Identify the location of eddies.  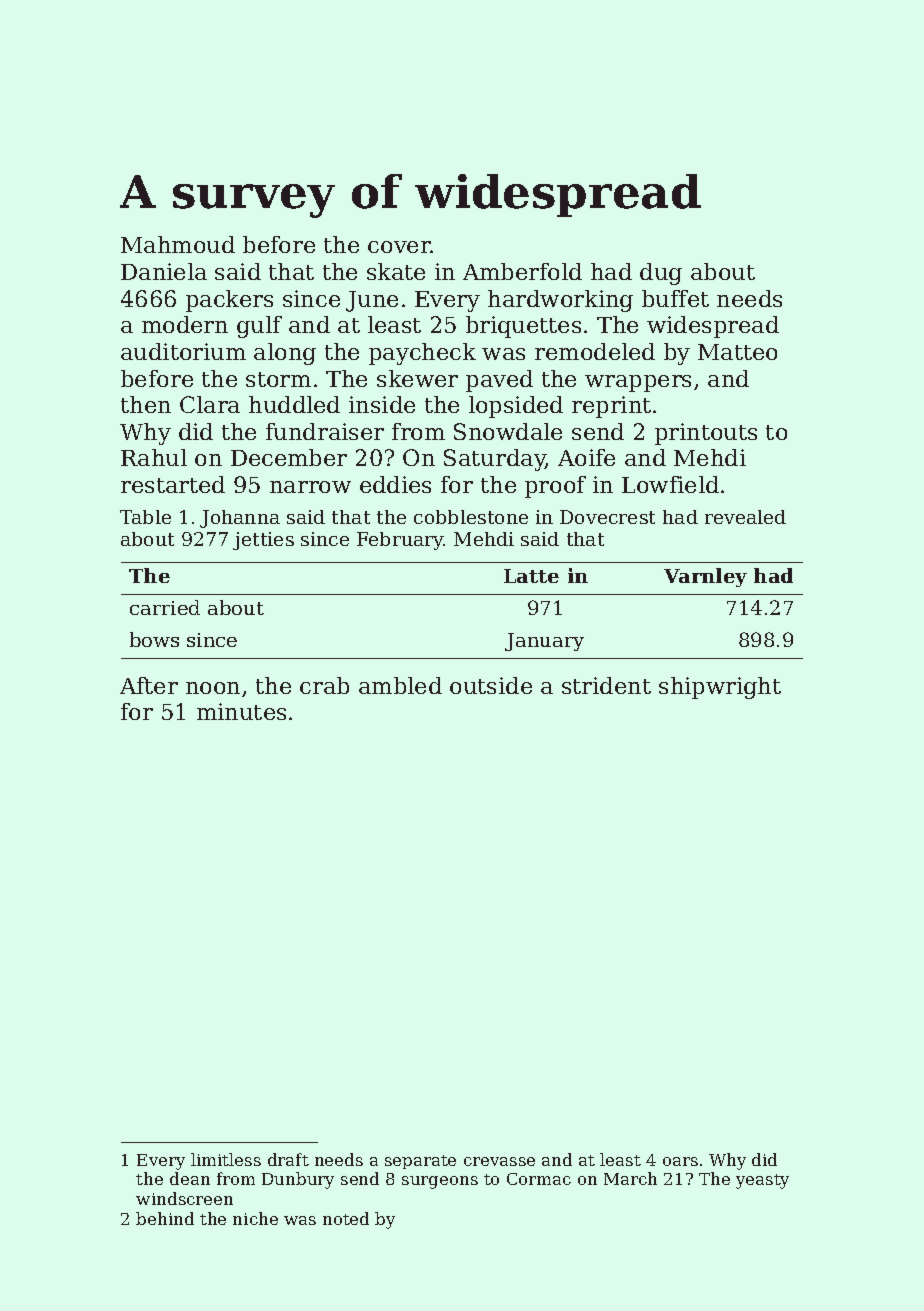
(395, 484).
